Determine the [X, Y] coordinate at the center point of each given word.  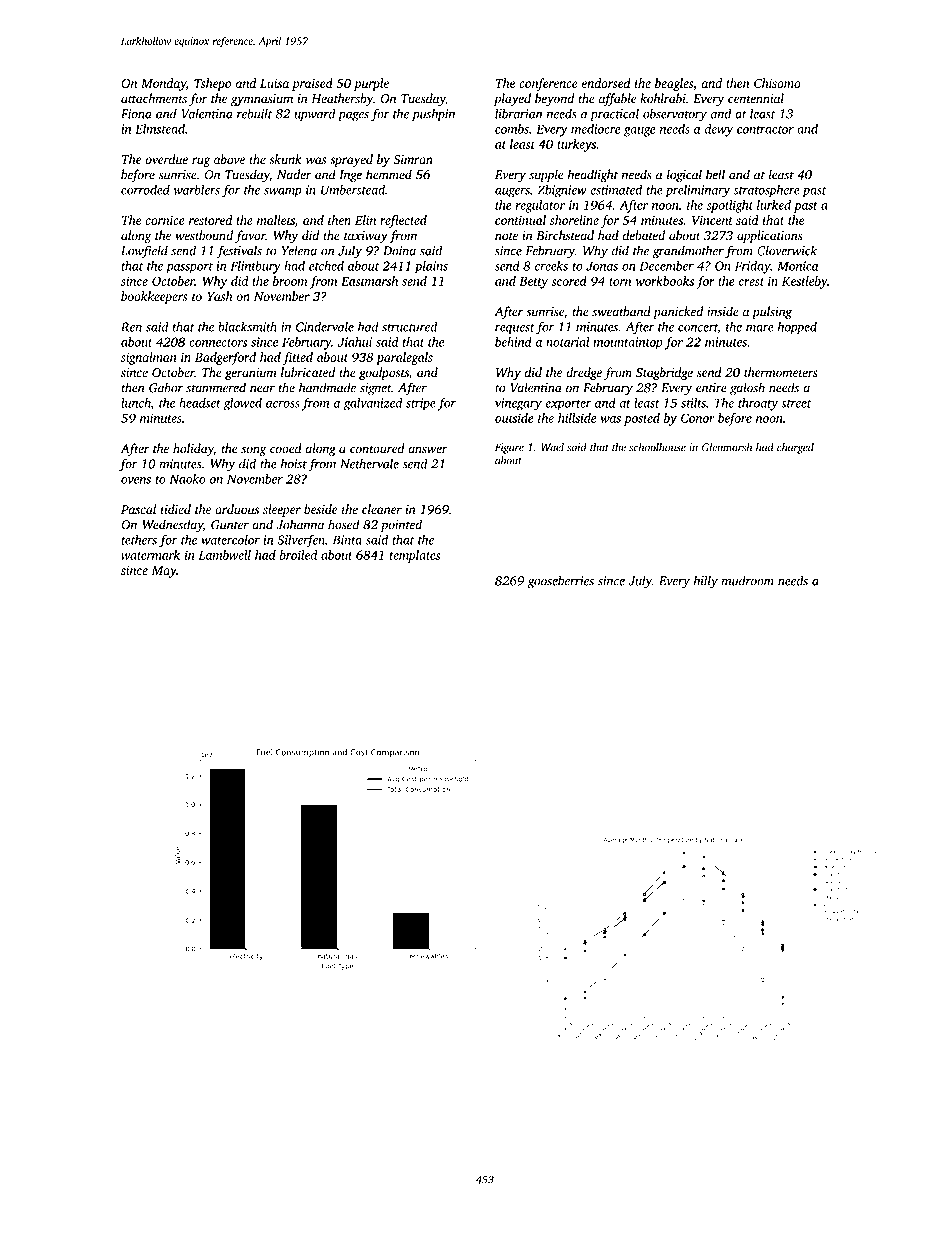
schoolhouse [657, 447]
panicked [678, 312]
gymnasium [262, 100]
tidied [176, 509]
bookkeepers [154, 297]
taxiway [366, 237]
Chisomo [777, 83]
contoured [377, 448]
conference [548, 84]
